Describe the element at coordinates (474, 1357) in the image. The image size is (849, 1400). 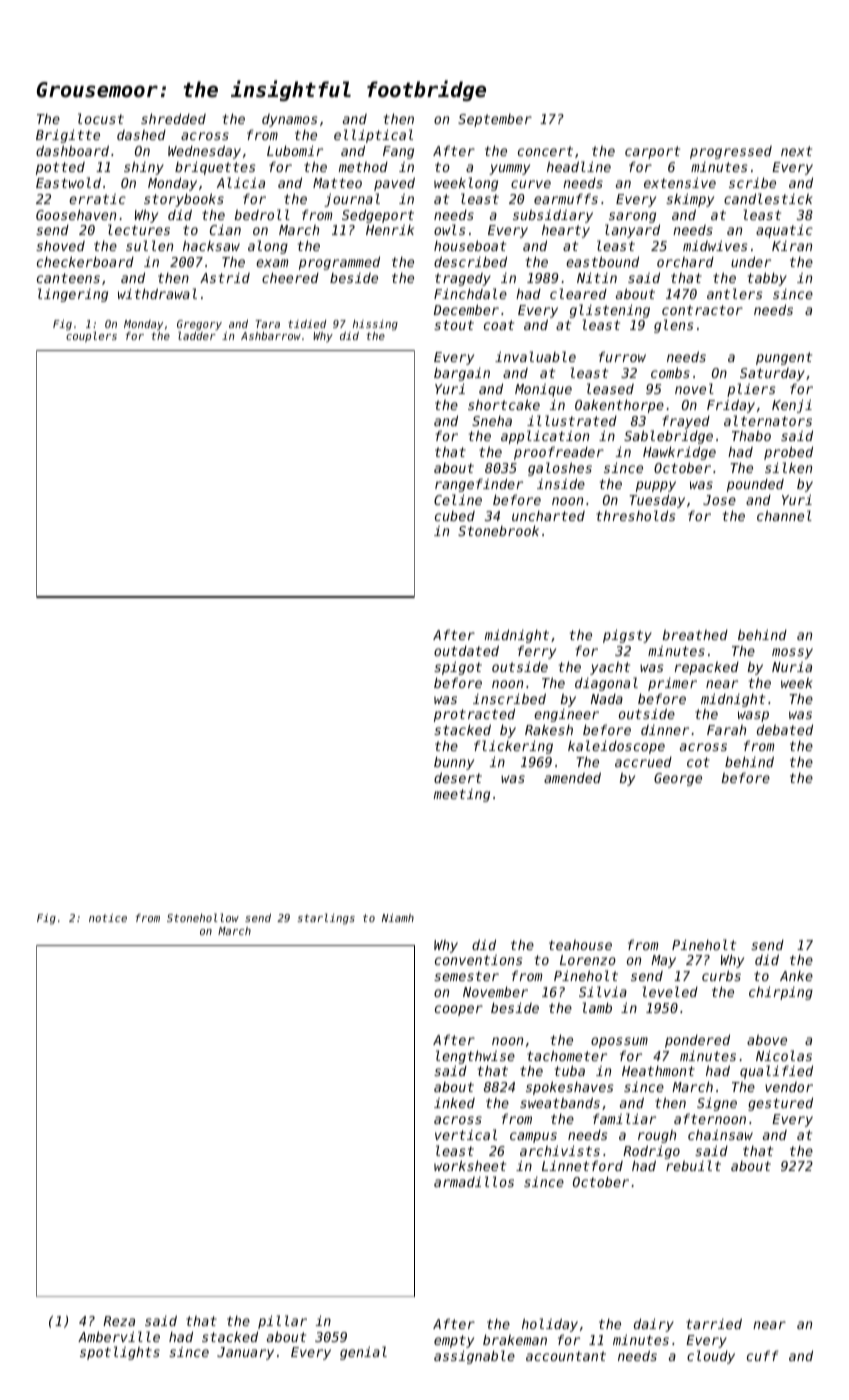
I see `assignable` at that location.
